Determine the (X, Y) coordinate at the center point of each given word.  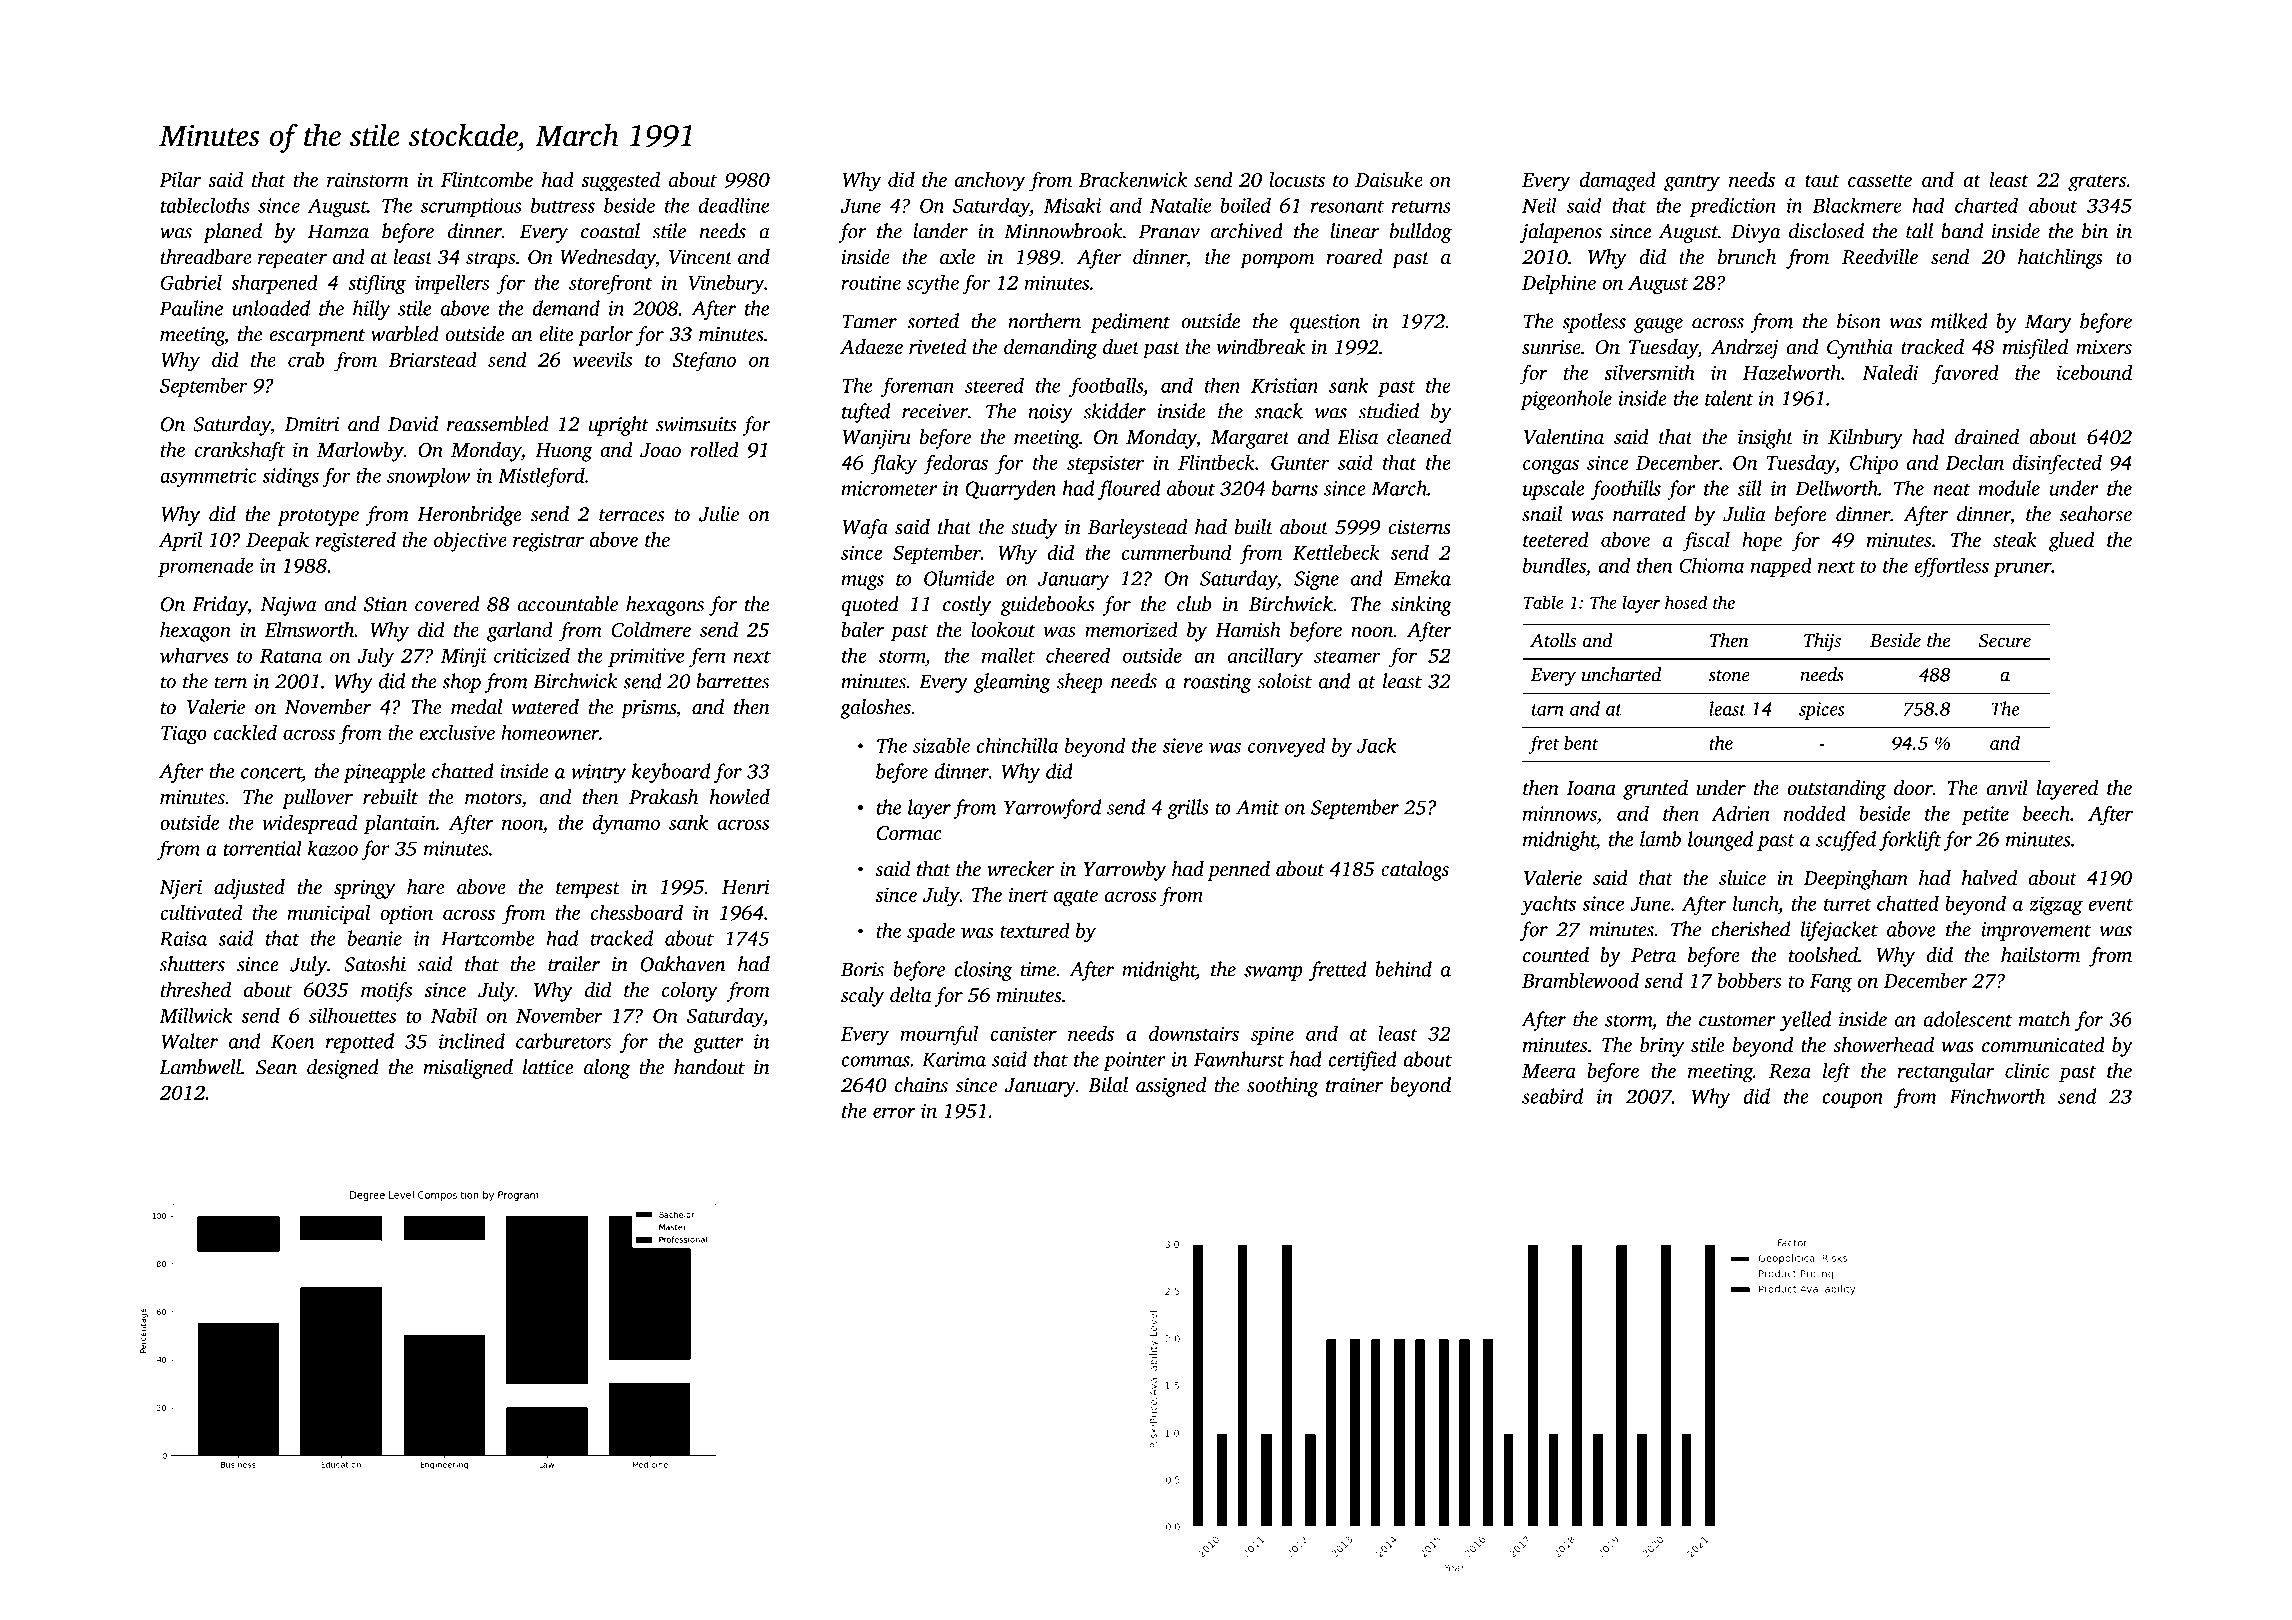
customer (1737, 1020)
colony (690, 992)
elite (556, 334)
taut (1822, 181)
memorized (1131, 629)
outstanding (1836, 790)
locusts (1297, 179)
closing (983, 971)
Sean (276, 1067)
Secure (2005, 641)
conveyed (1287, 747)
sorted (933, 321)
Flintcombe (487, 179)
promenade (205, 567)
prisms (648, 709)
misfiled (2035, 349)
